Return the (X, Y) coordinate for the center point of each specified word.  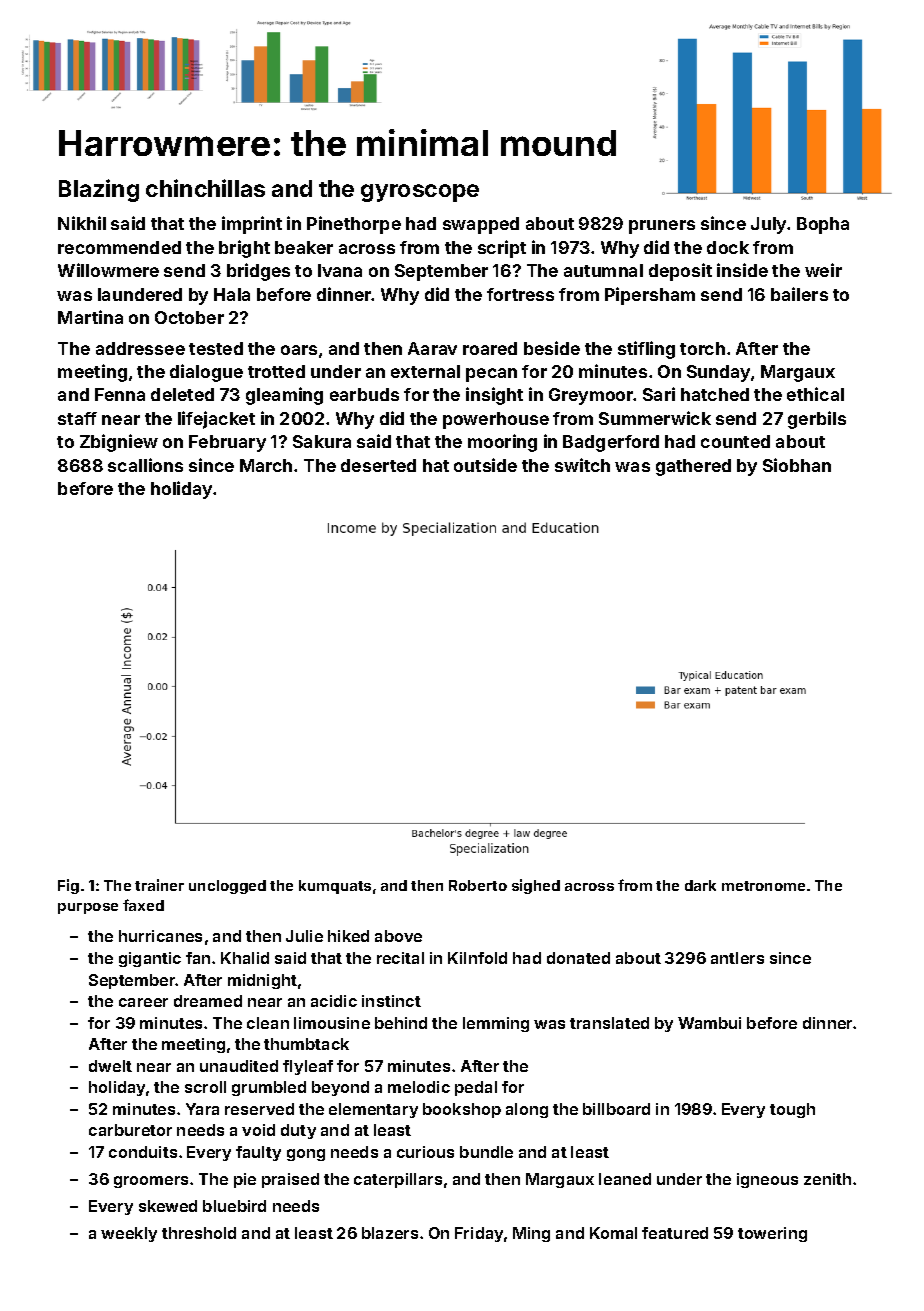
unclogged (227, 887)
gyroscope (420, 193)
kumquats (335, 887)
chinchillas (205, 188)
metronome (763, 886)
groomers (151, 1182)
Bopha (823, 225)
